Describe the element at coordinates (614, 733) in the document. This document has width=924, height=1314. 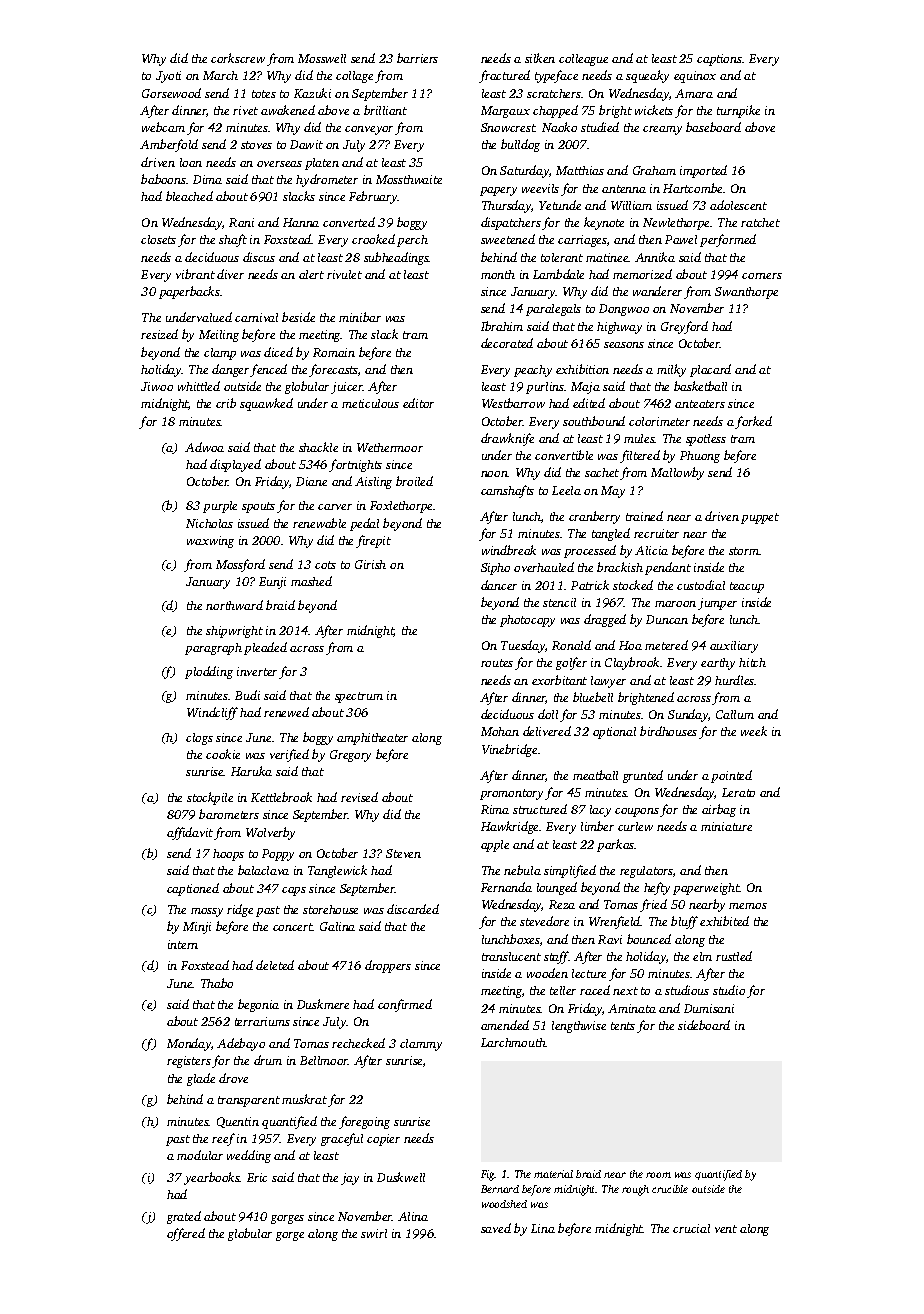
I see `optional` at that location.
